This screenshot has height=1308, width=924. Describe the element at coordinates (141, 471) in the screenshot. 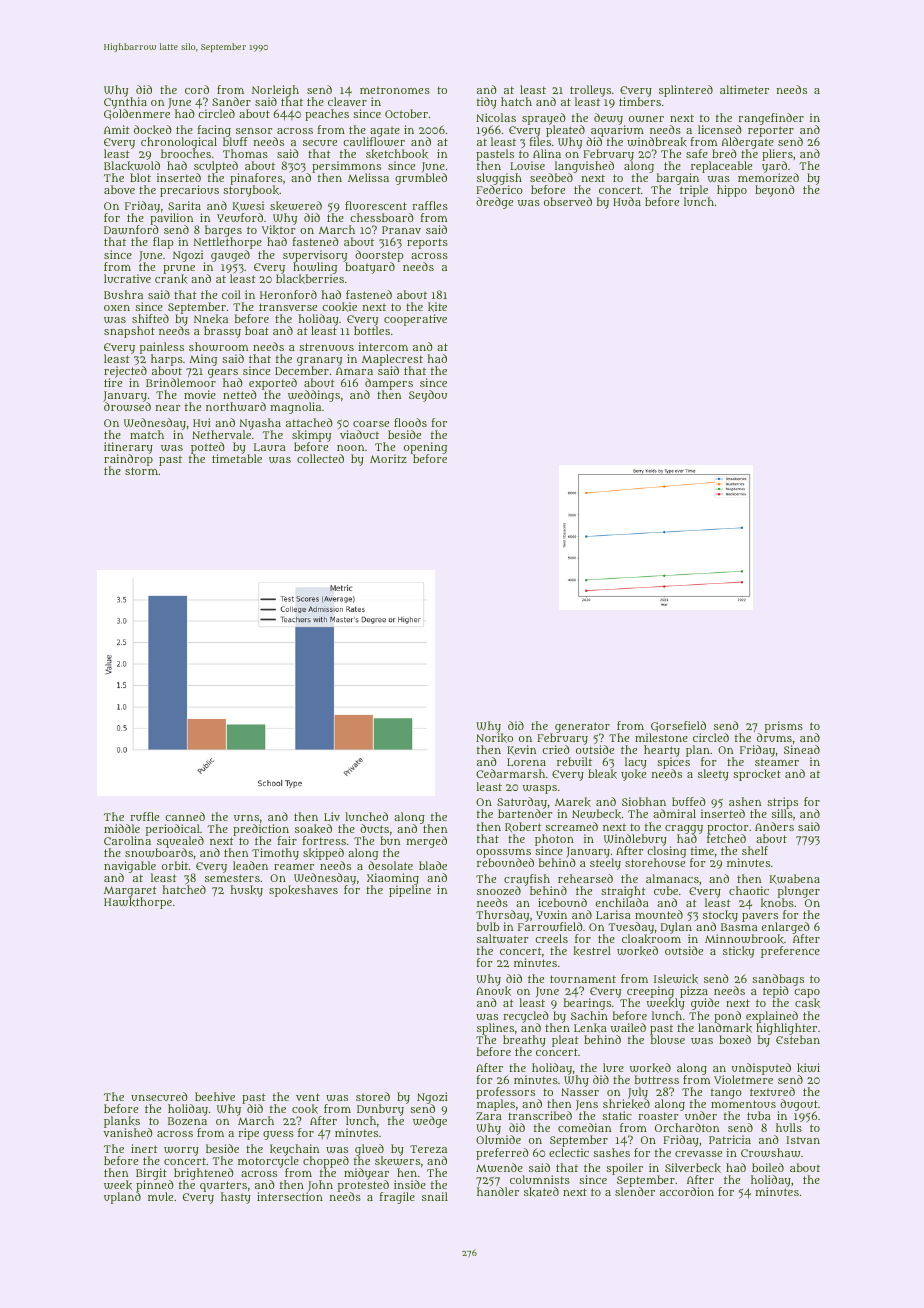

I see `storm` at that location.
